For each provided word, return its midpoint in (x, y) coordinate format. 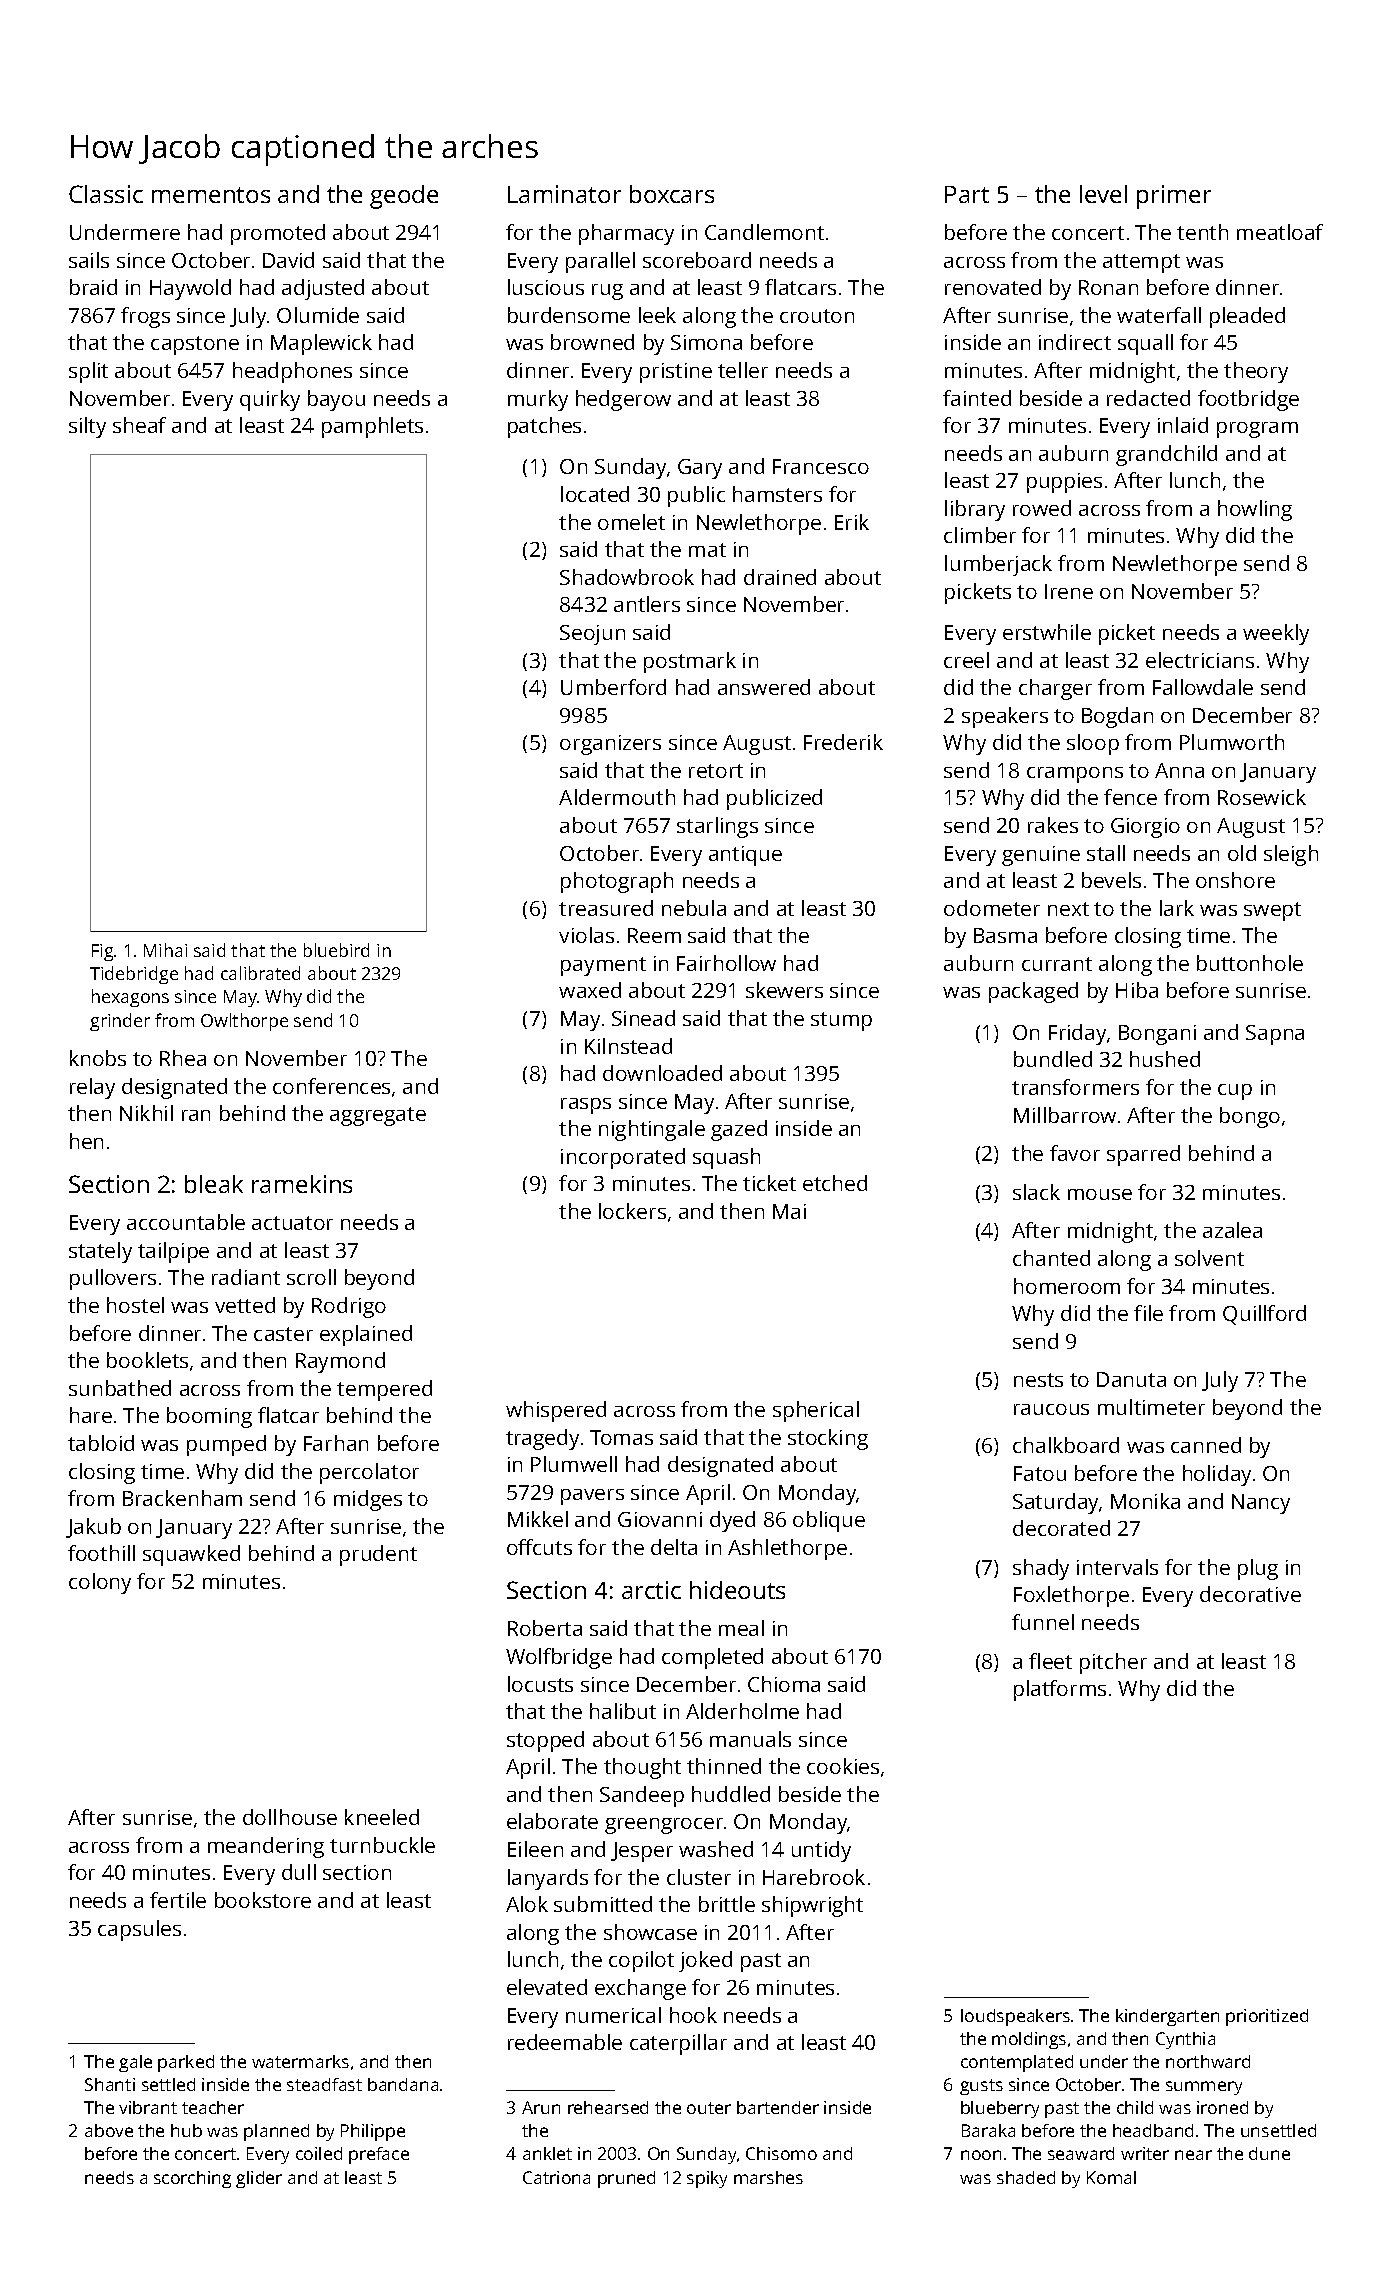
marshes (768, 2177)
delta (674, 1547)
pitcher (1113, 1663)
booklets (147, 1360)
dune (1269, 2153)
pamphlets (372, 427)
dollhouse (290, 1817)
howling (1255, 510)
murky (538, 400)
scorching (192, 2179)
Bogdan (1117, 717)
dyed (732, 1521)
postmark (690, 662)
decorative (1250, 1594)
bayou (336, 400)
